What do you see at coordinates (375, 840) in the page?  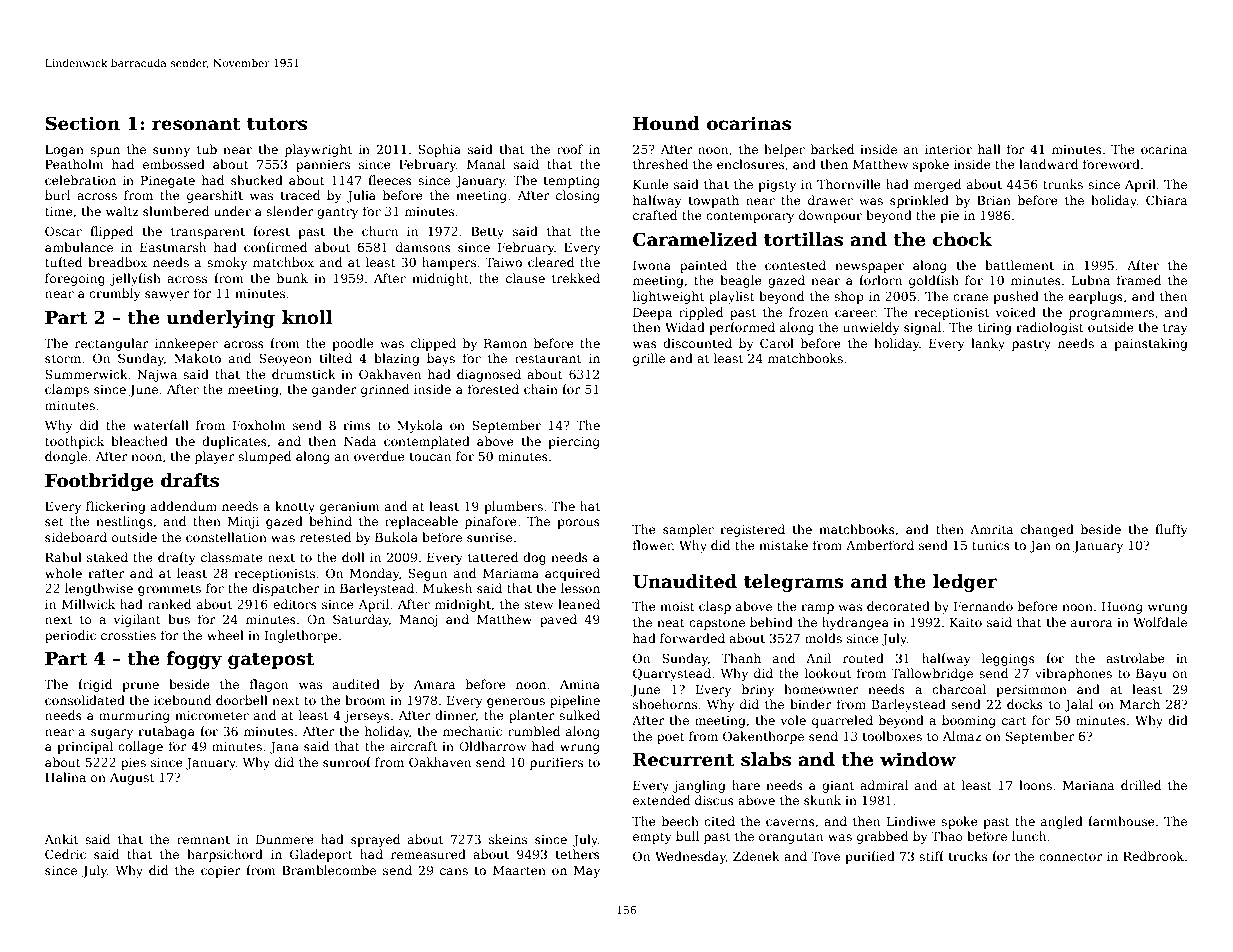 I see `sprayed` at bounding box center [375, 840].
